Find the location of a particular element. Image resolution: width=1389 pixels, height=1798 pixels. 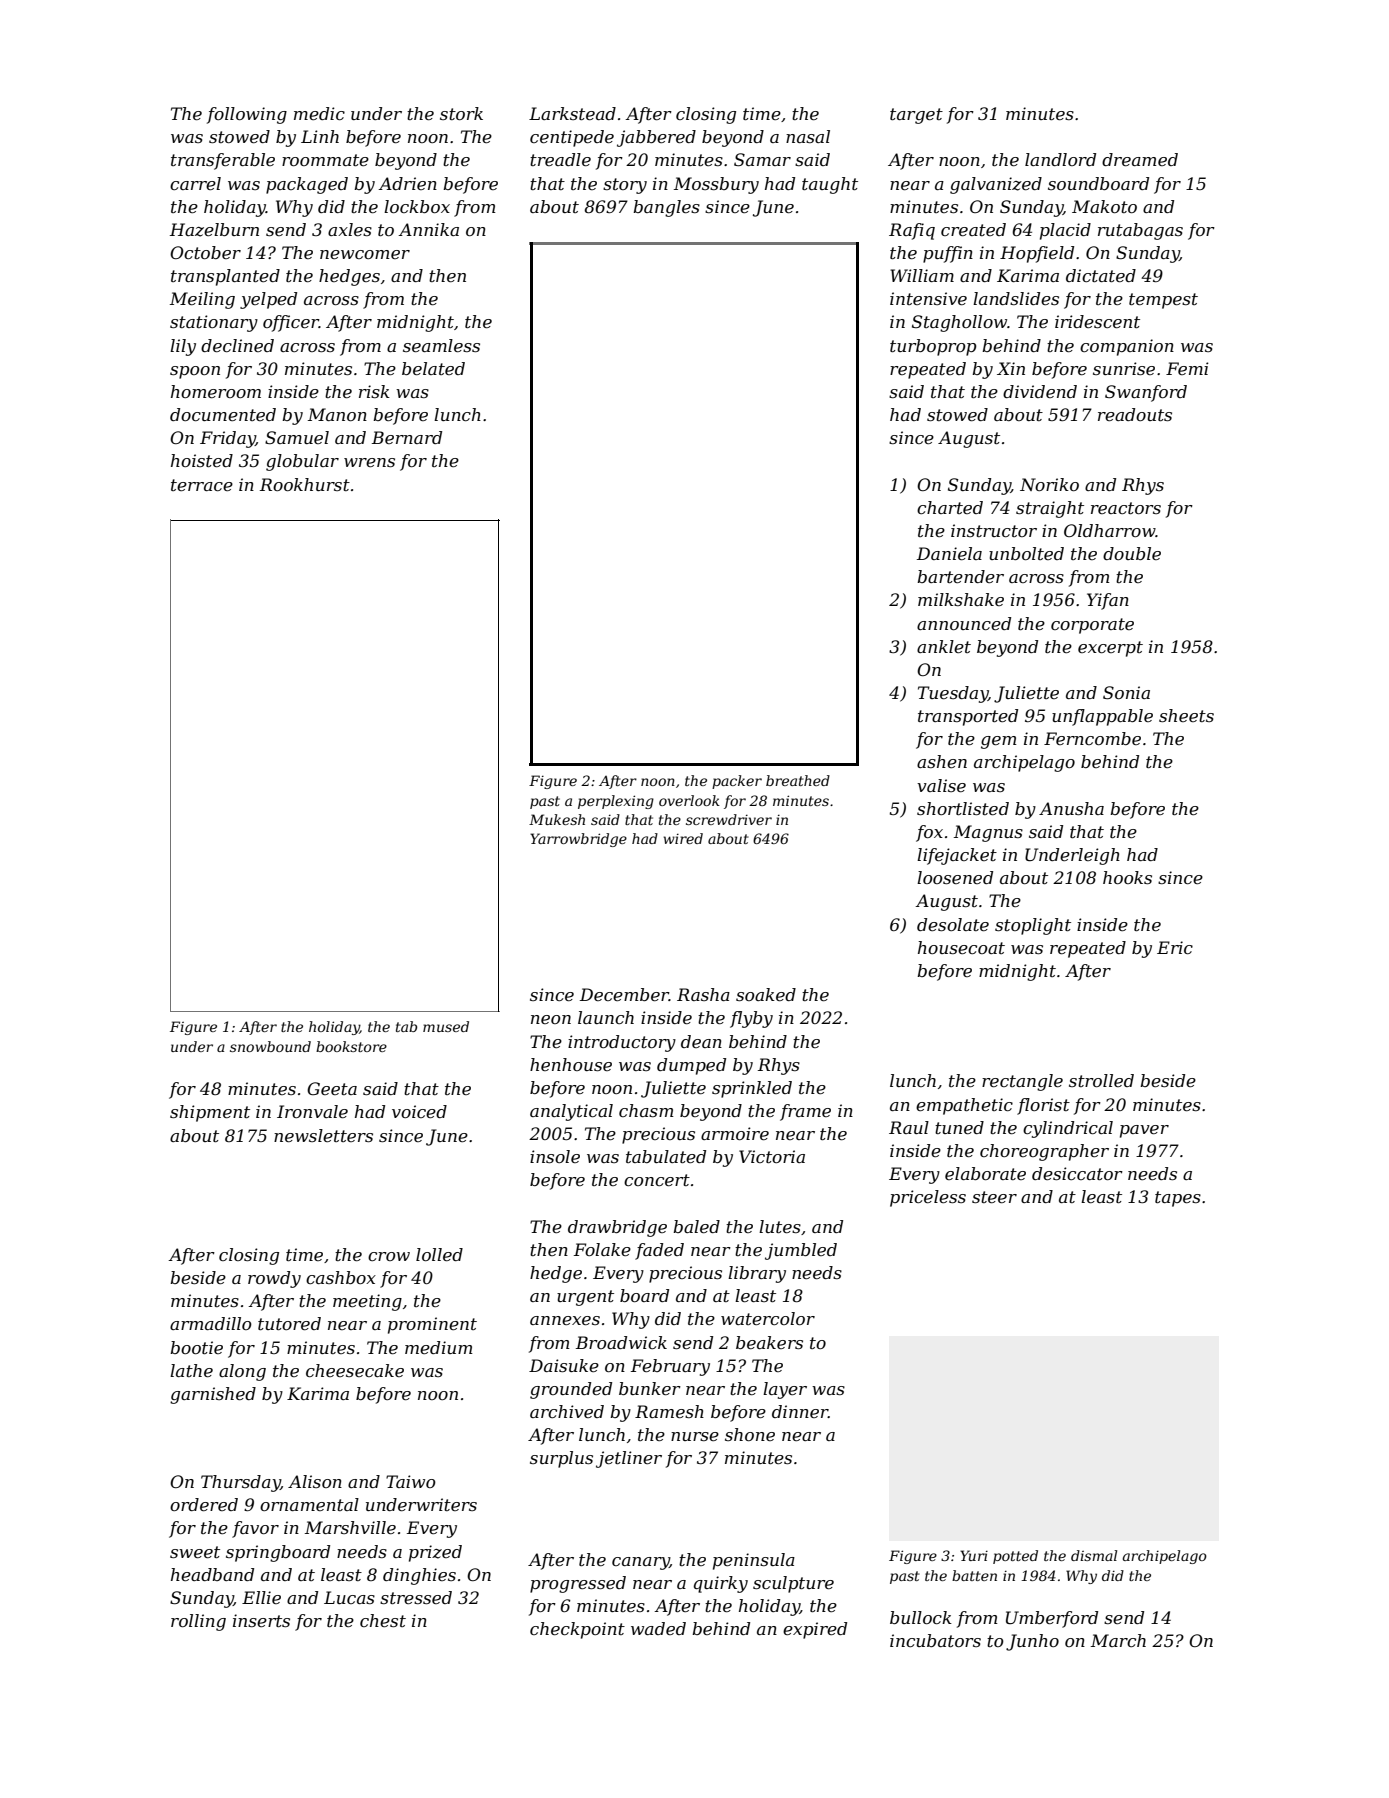

Mukesh is located at coordinates (557, 819).
